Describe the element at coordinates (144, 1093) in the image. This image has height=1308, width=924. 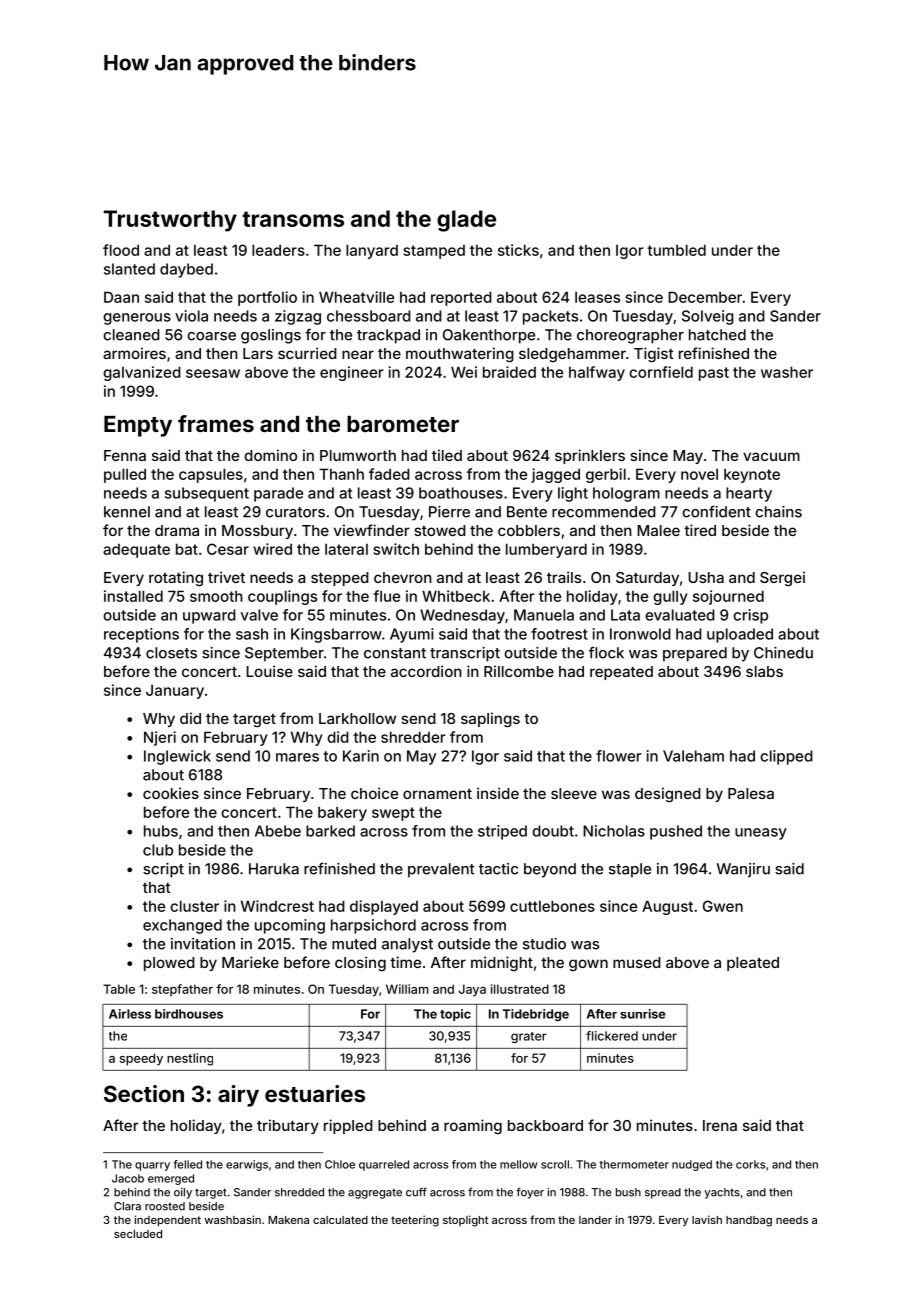
I see `Section` at that location.
